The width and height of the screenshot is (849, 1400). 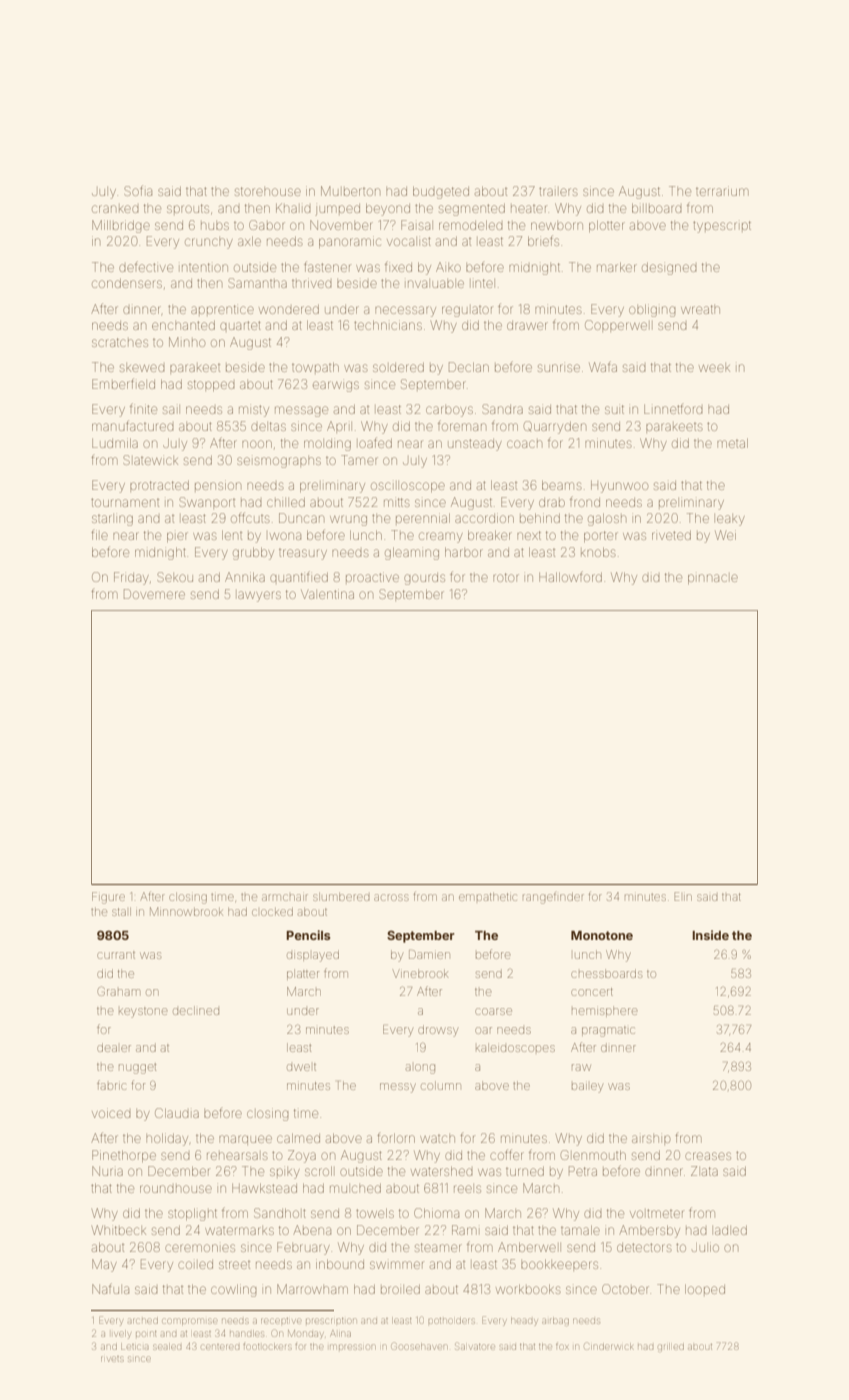 I want to click on sunrise, so click(x=559, y=368).
